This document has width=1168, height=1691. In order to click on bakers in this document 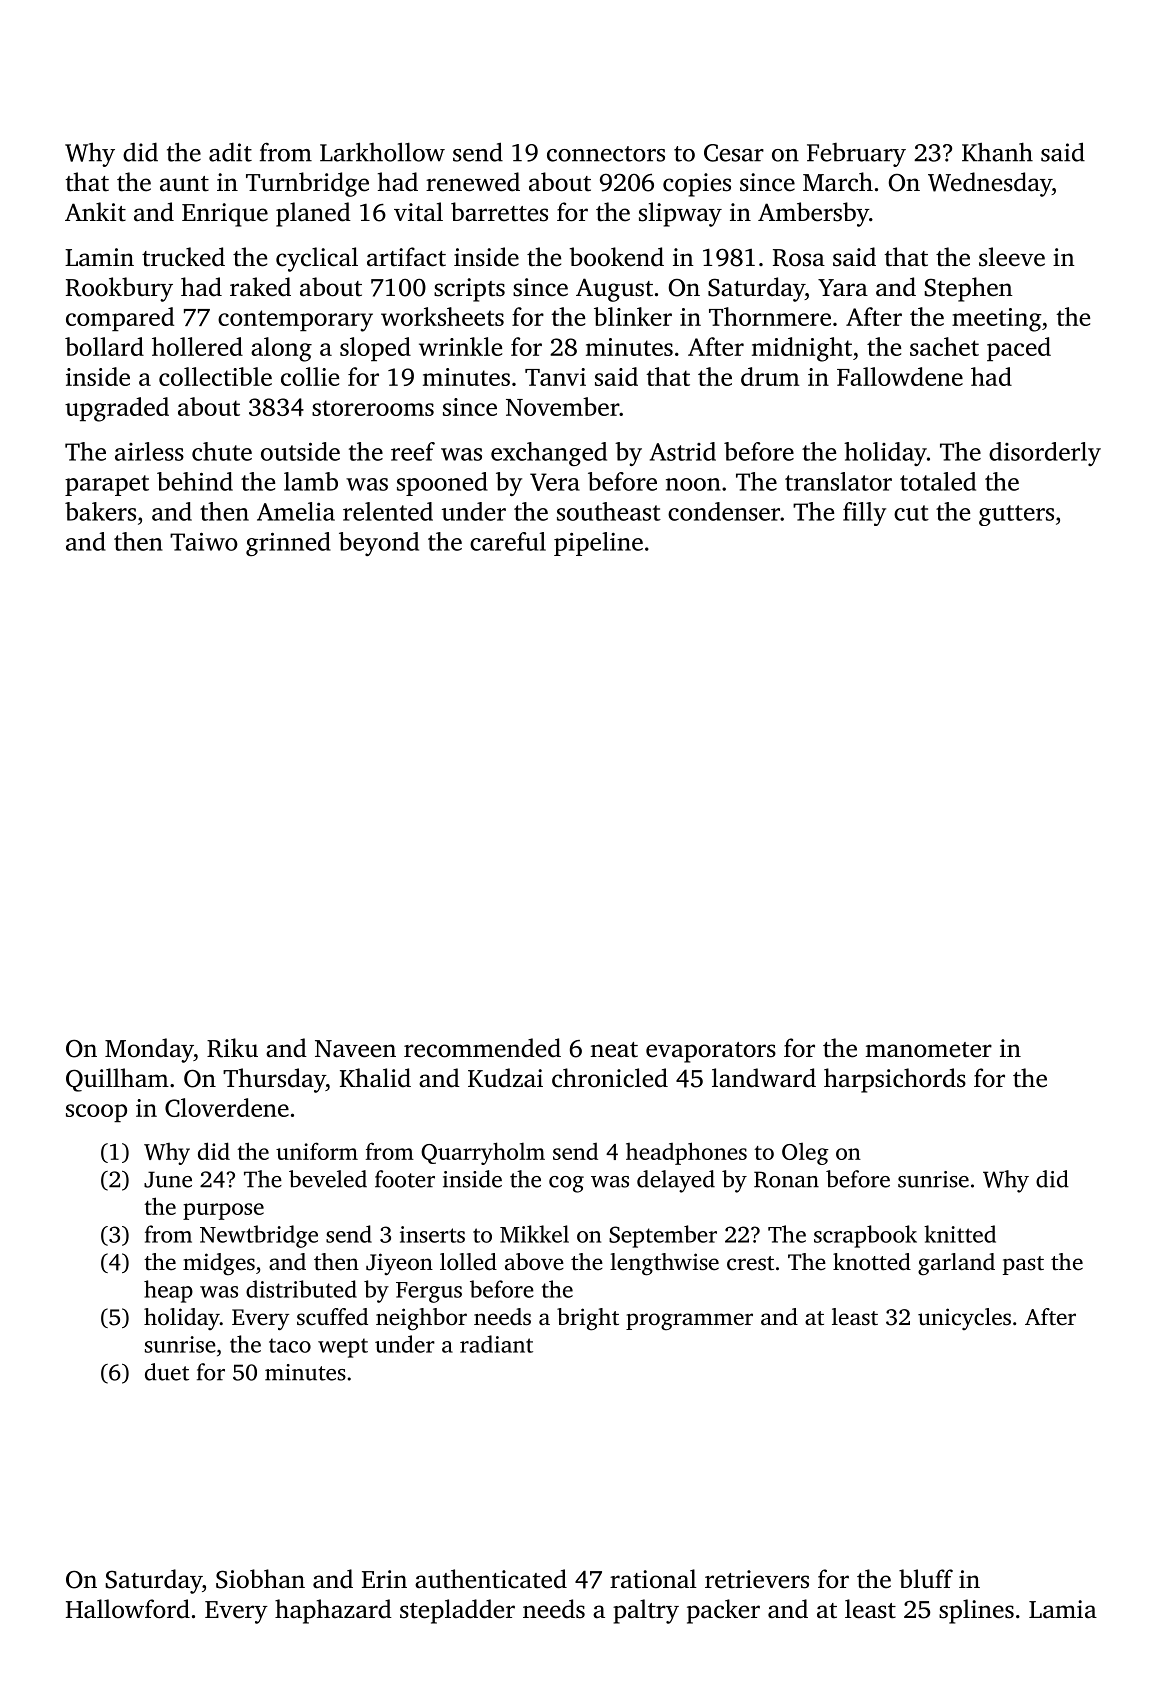, I will do `click(100, 511)`.
